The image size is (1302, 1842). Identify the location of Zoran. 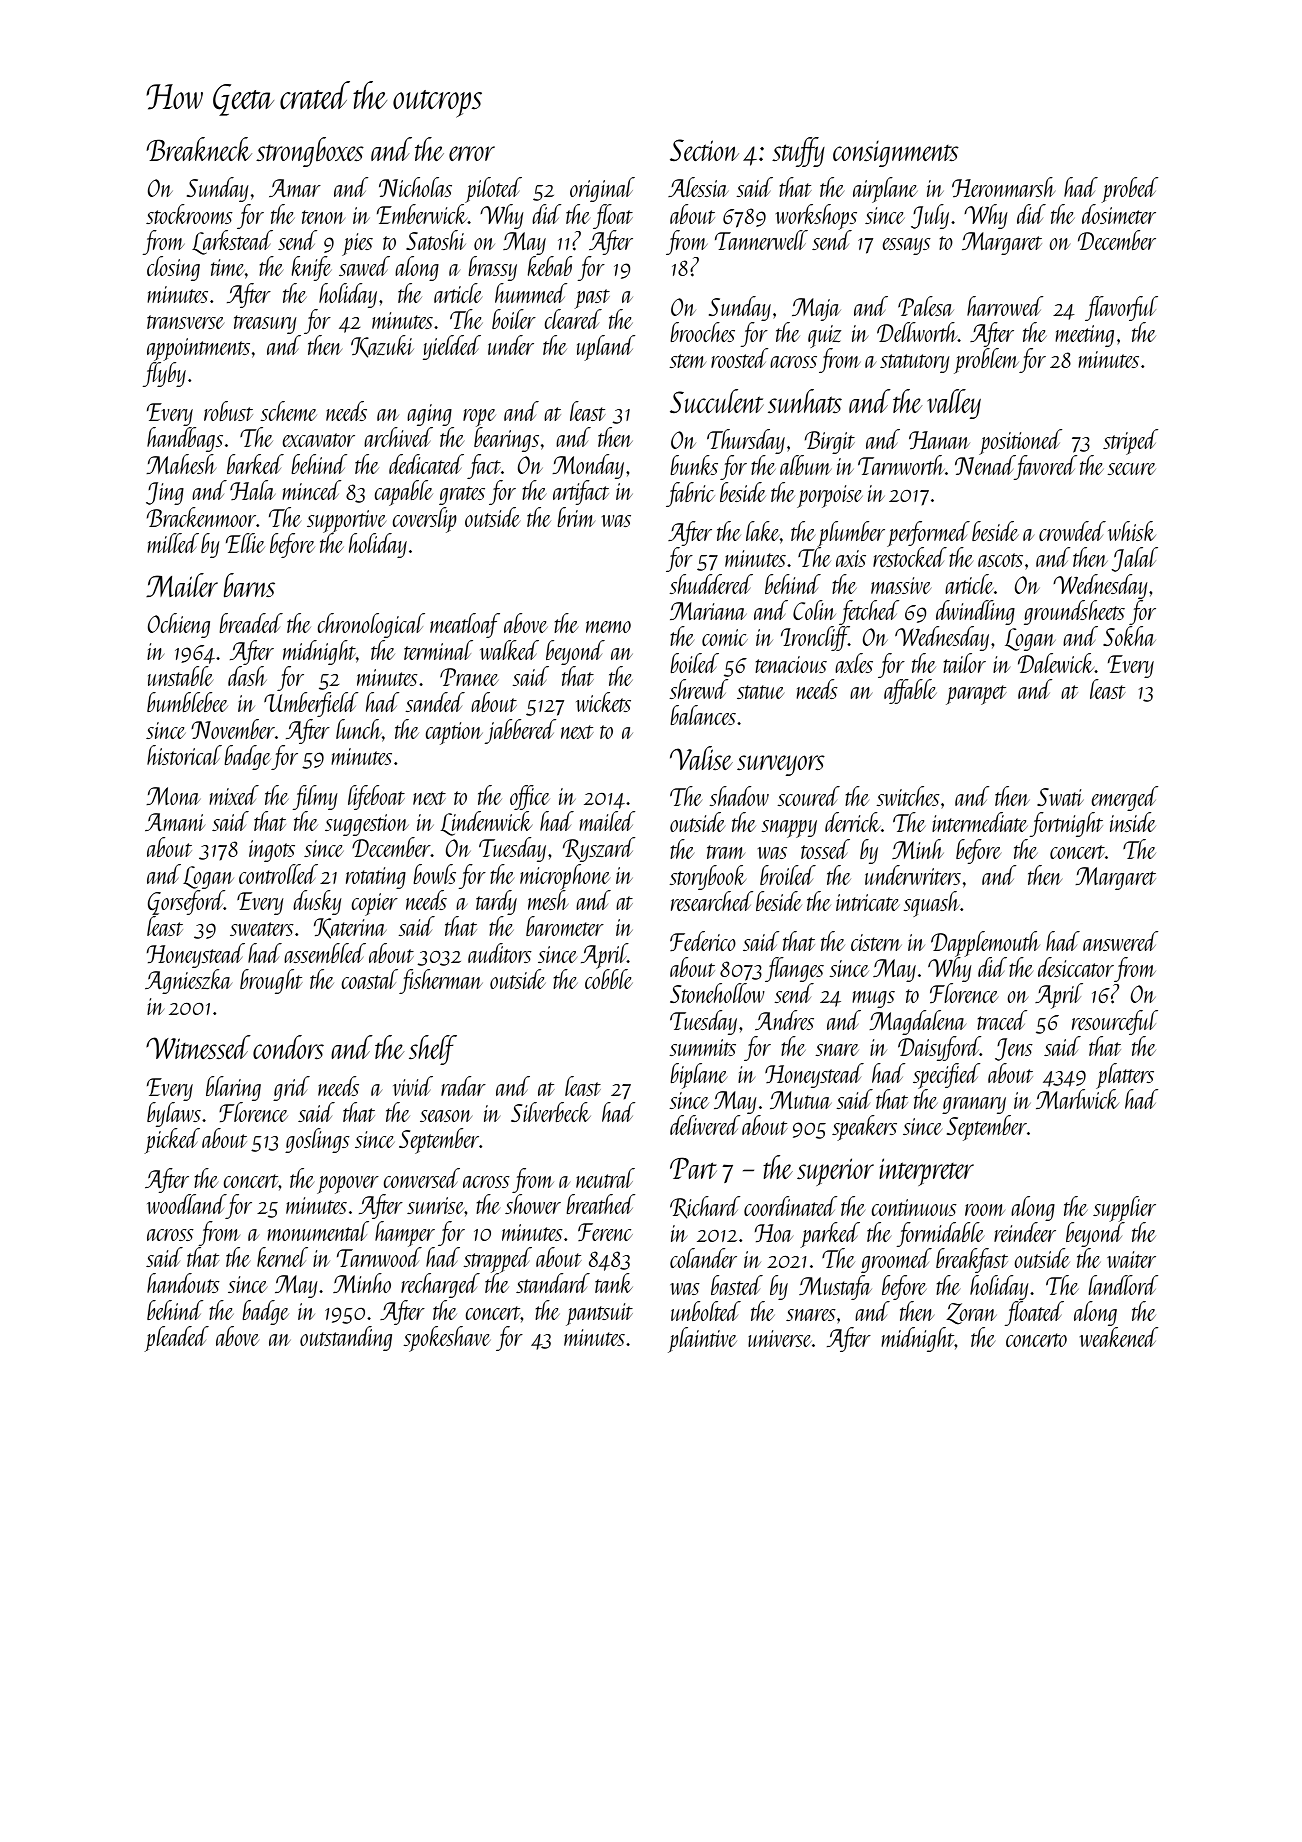
(971, 1314).
